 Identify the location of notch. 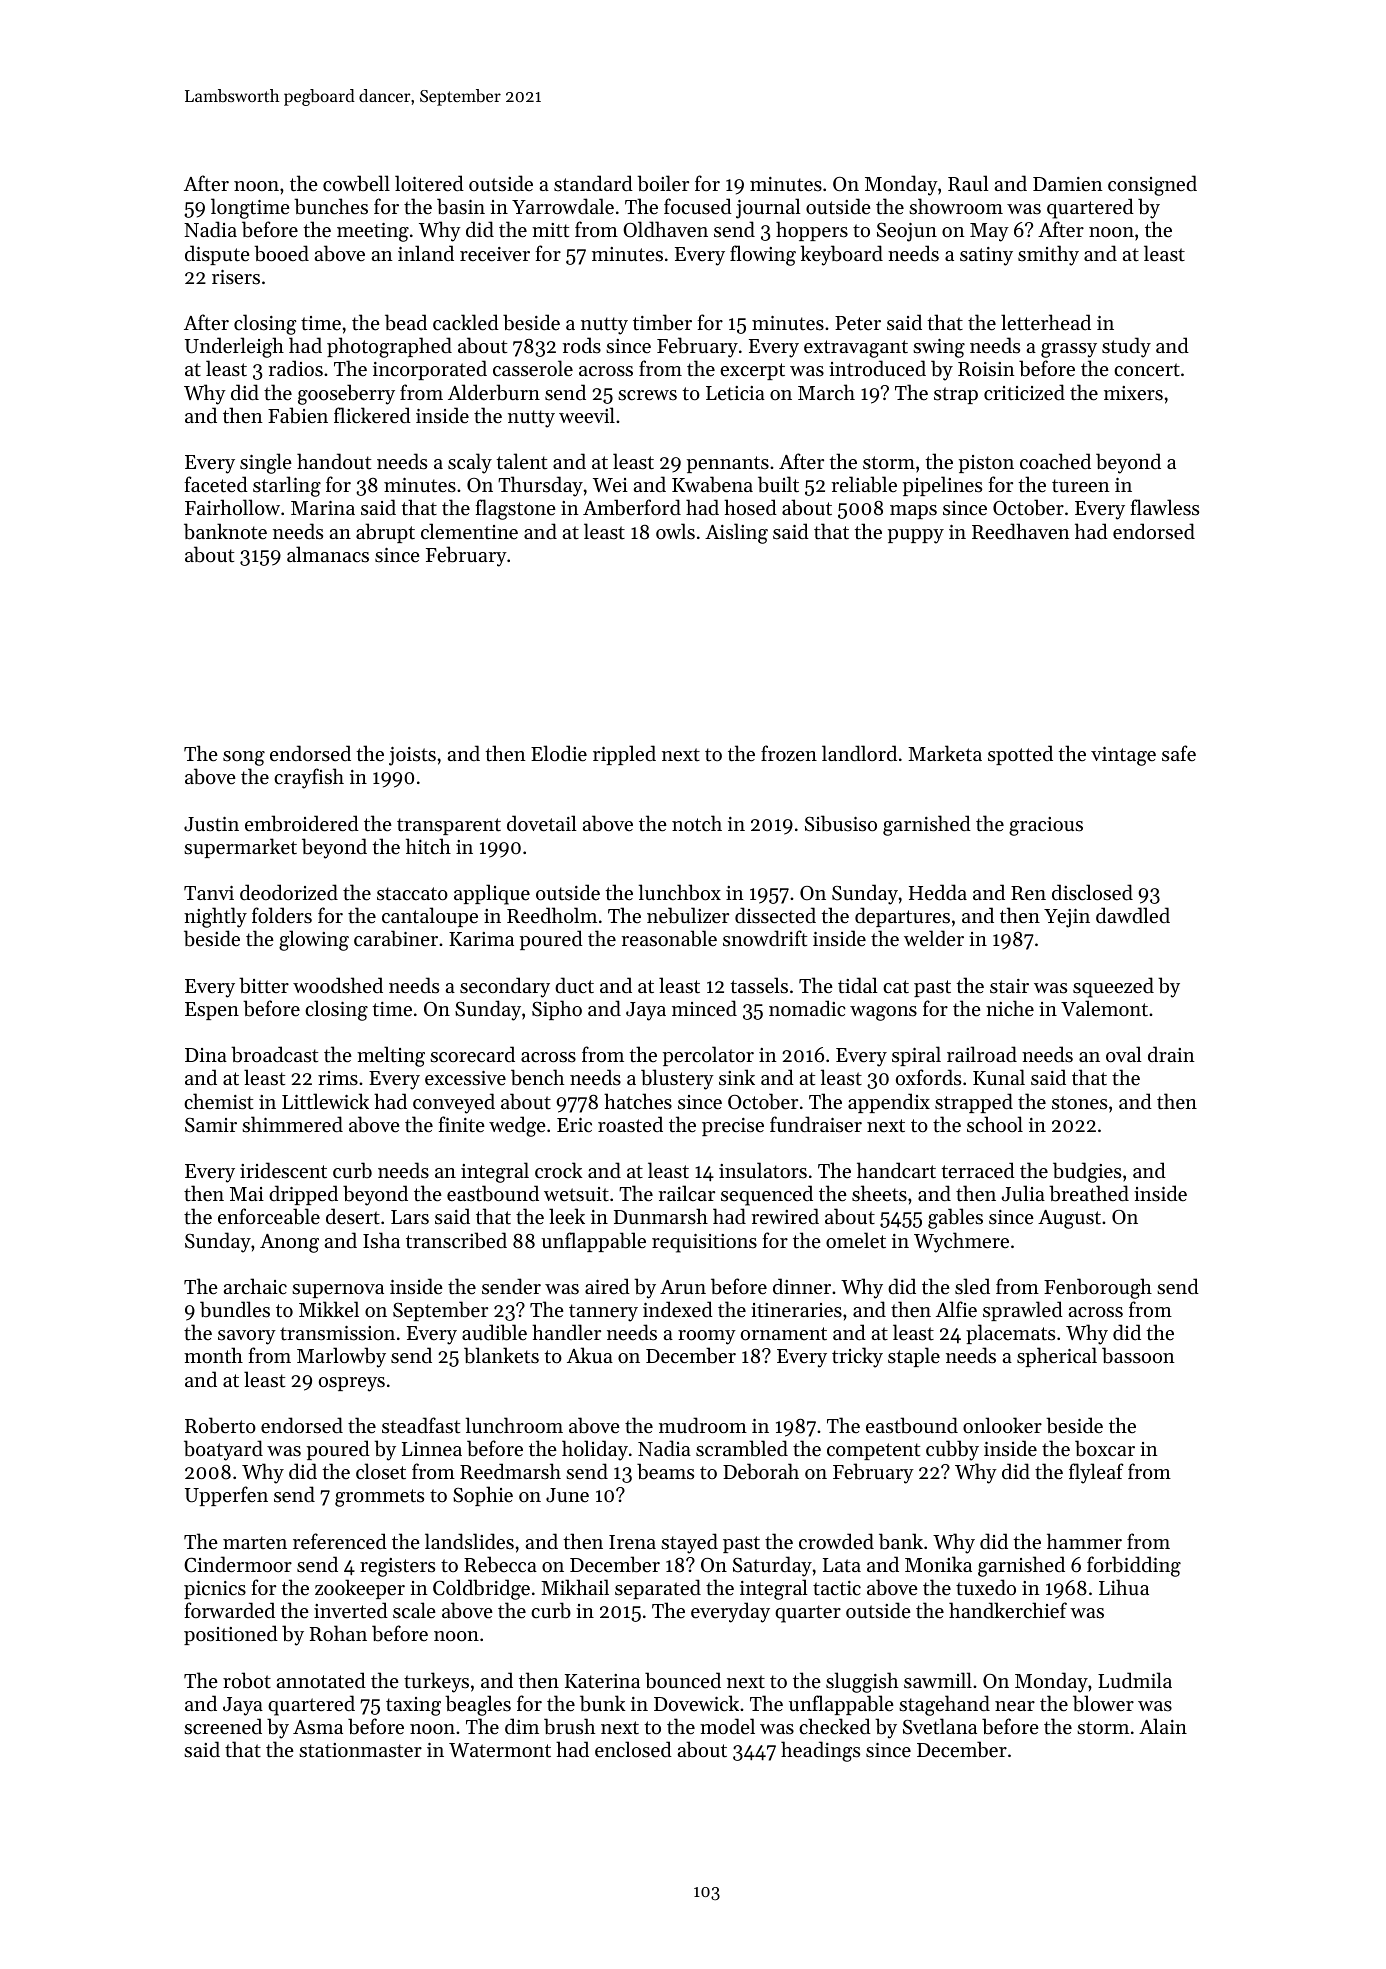
(697, 823).
